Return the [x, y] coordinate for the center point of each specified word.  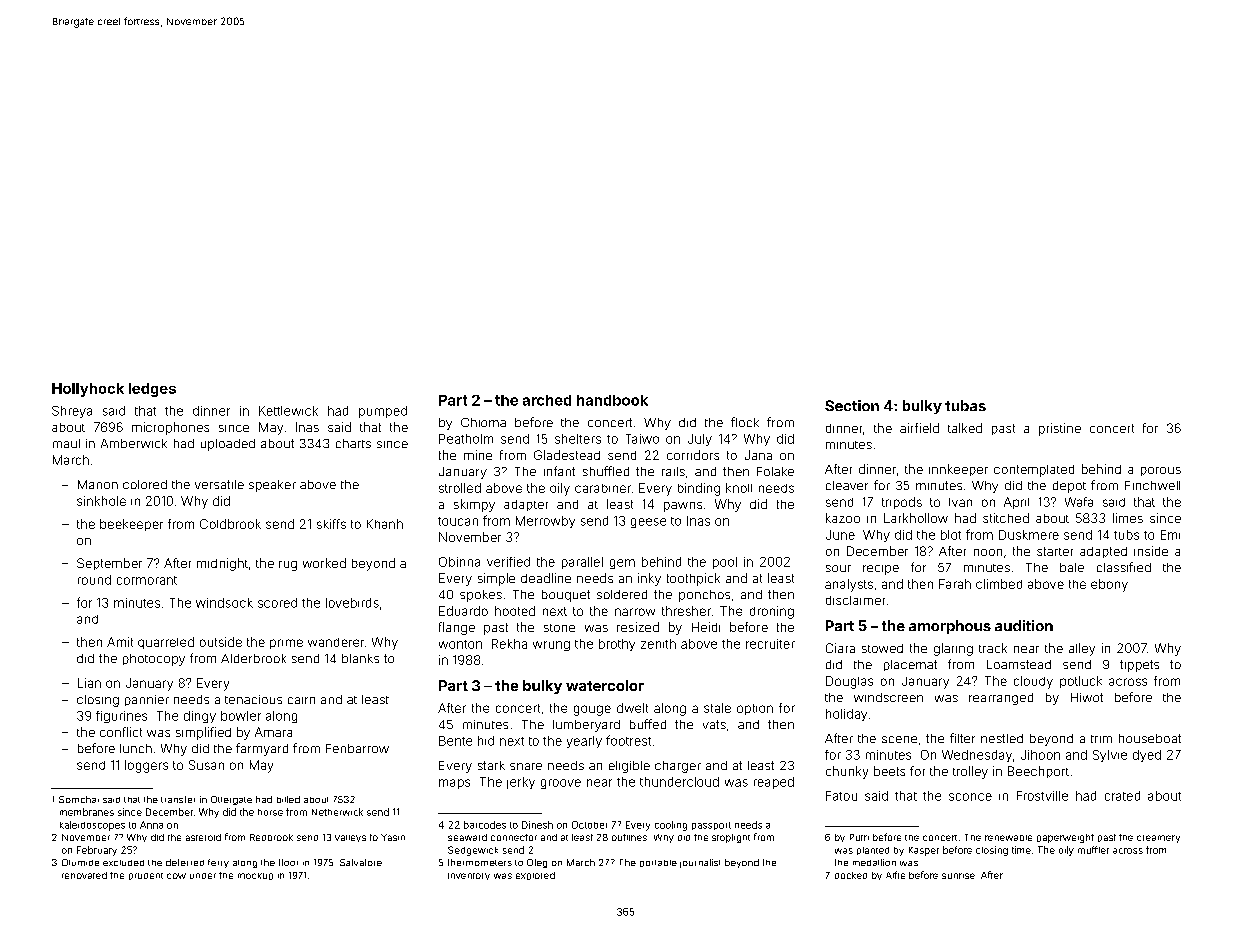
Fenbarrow [357, 748]
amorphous [950, 627]
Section [852, 405]
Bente [455, 741]
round [94, 580]
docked [851, 875]
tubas [965, 405]
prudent [146, 876]
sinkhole [101, 501]
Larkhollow [916, 518]
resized [638, 627]
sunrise [958, 876]
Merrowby [545, 522]
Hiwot [1087, 697]
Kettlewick [288, 411]
